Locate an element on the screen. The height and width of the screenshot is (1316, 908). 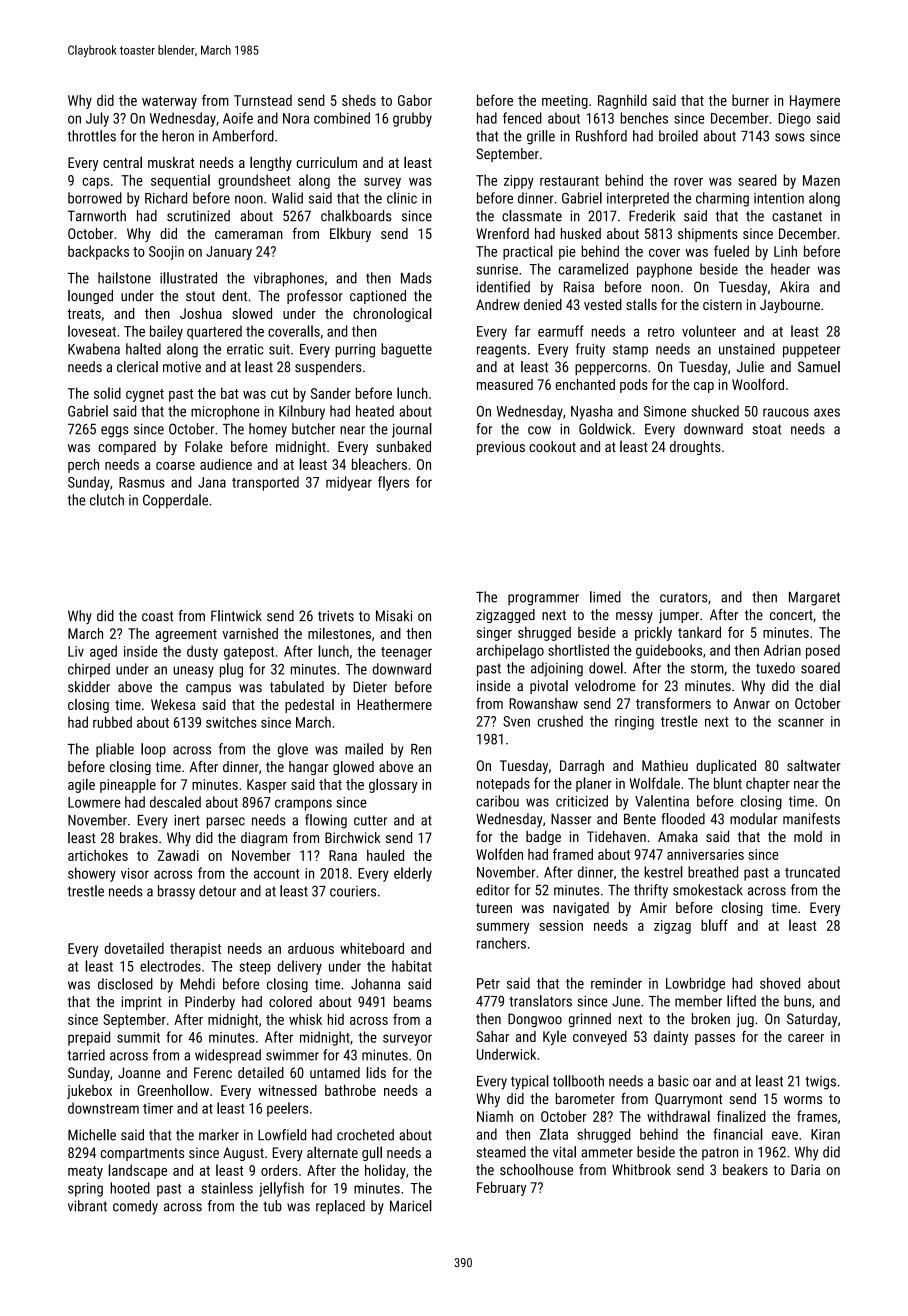
Maricel is located at coordinates (411, 1206).
